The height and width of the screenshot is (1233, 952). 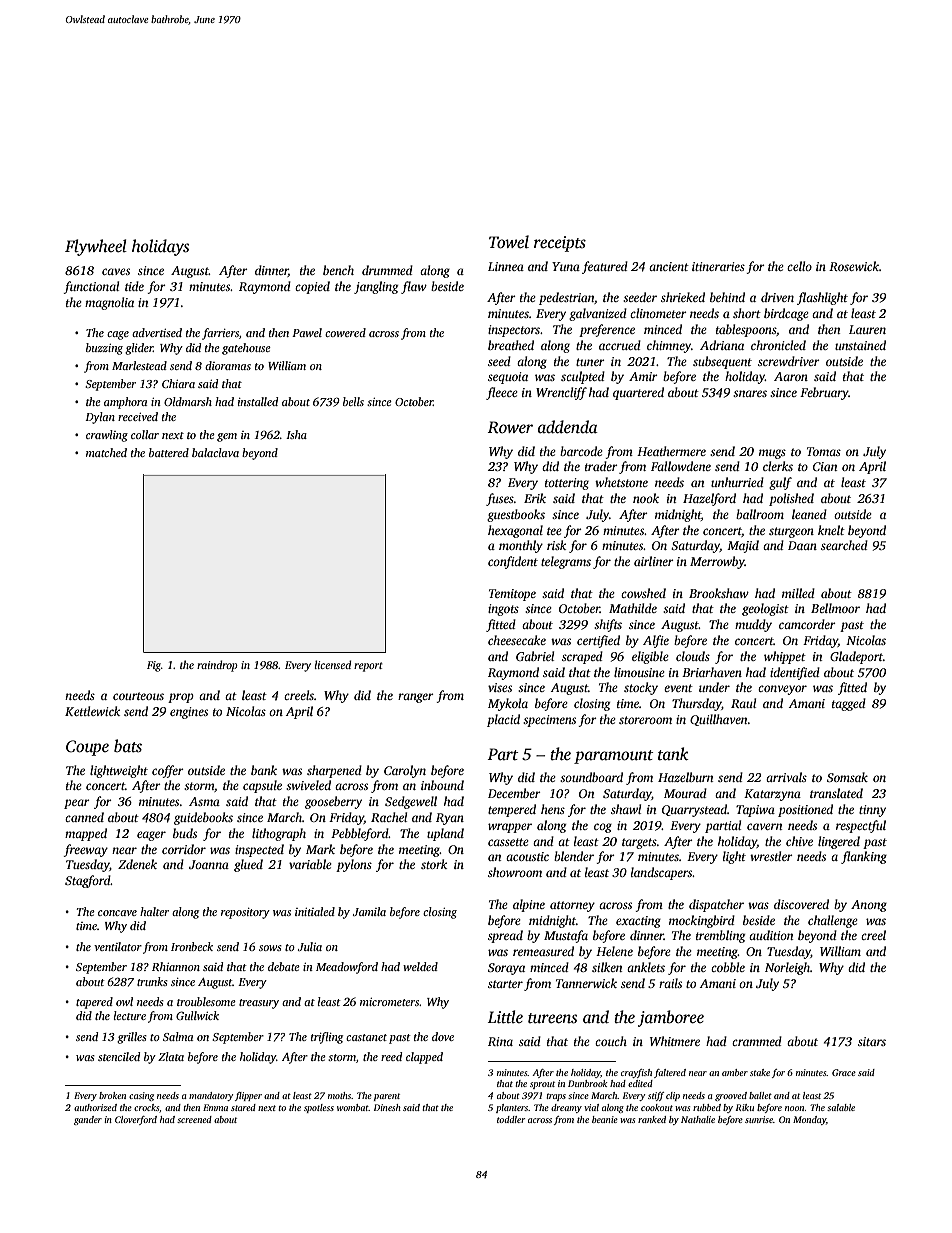 I want to click on fleece, so click(x=502, y=393).
